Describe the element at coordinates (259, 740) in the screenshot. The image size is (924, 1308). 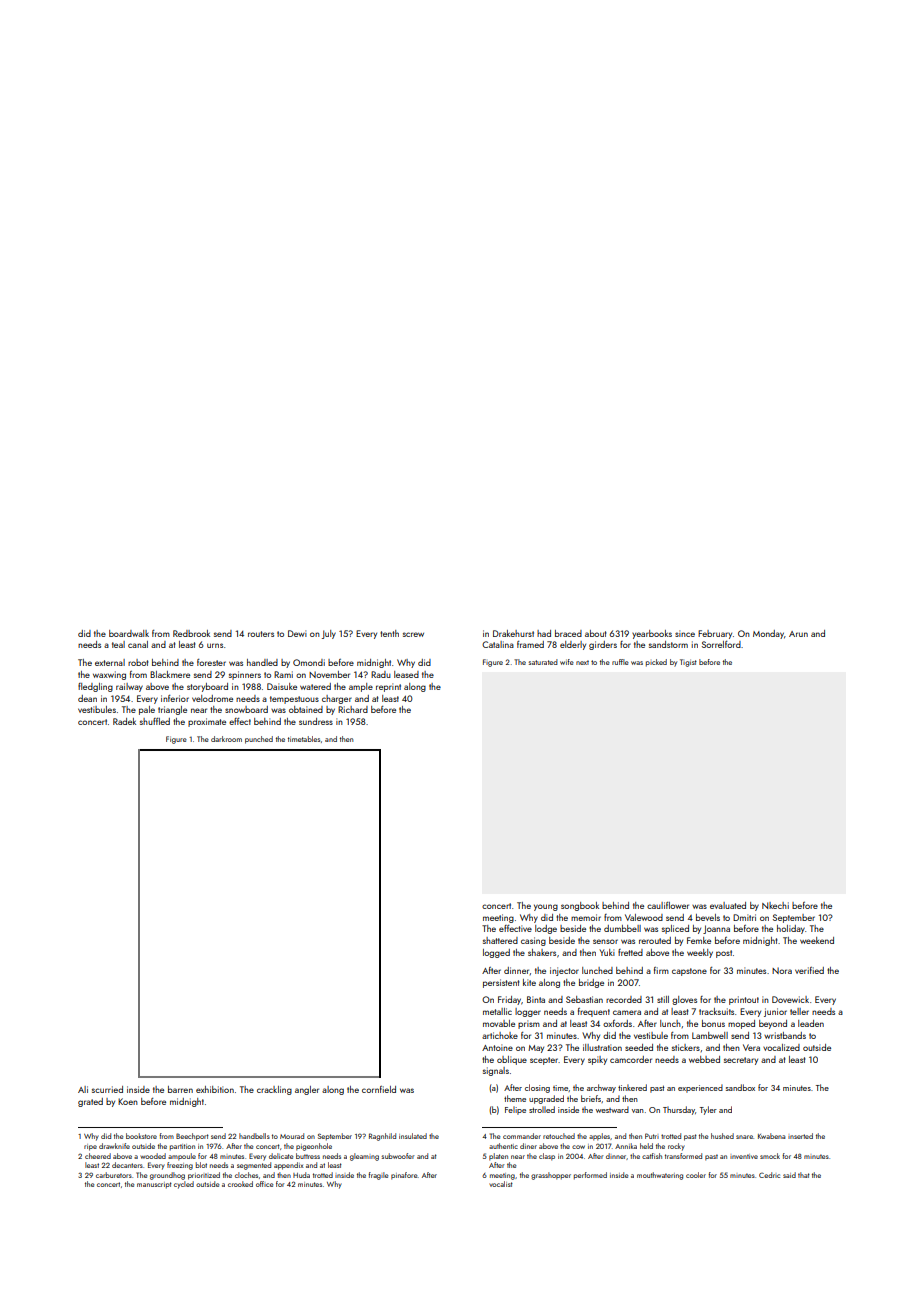
I see `punched` at that location.
